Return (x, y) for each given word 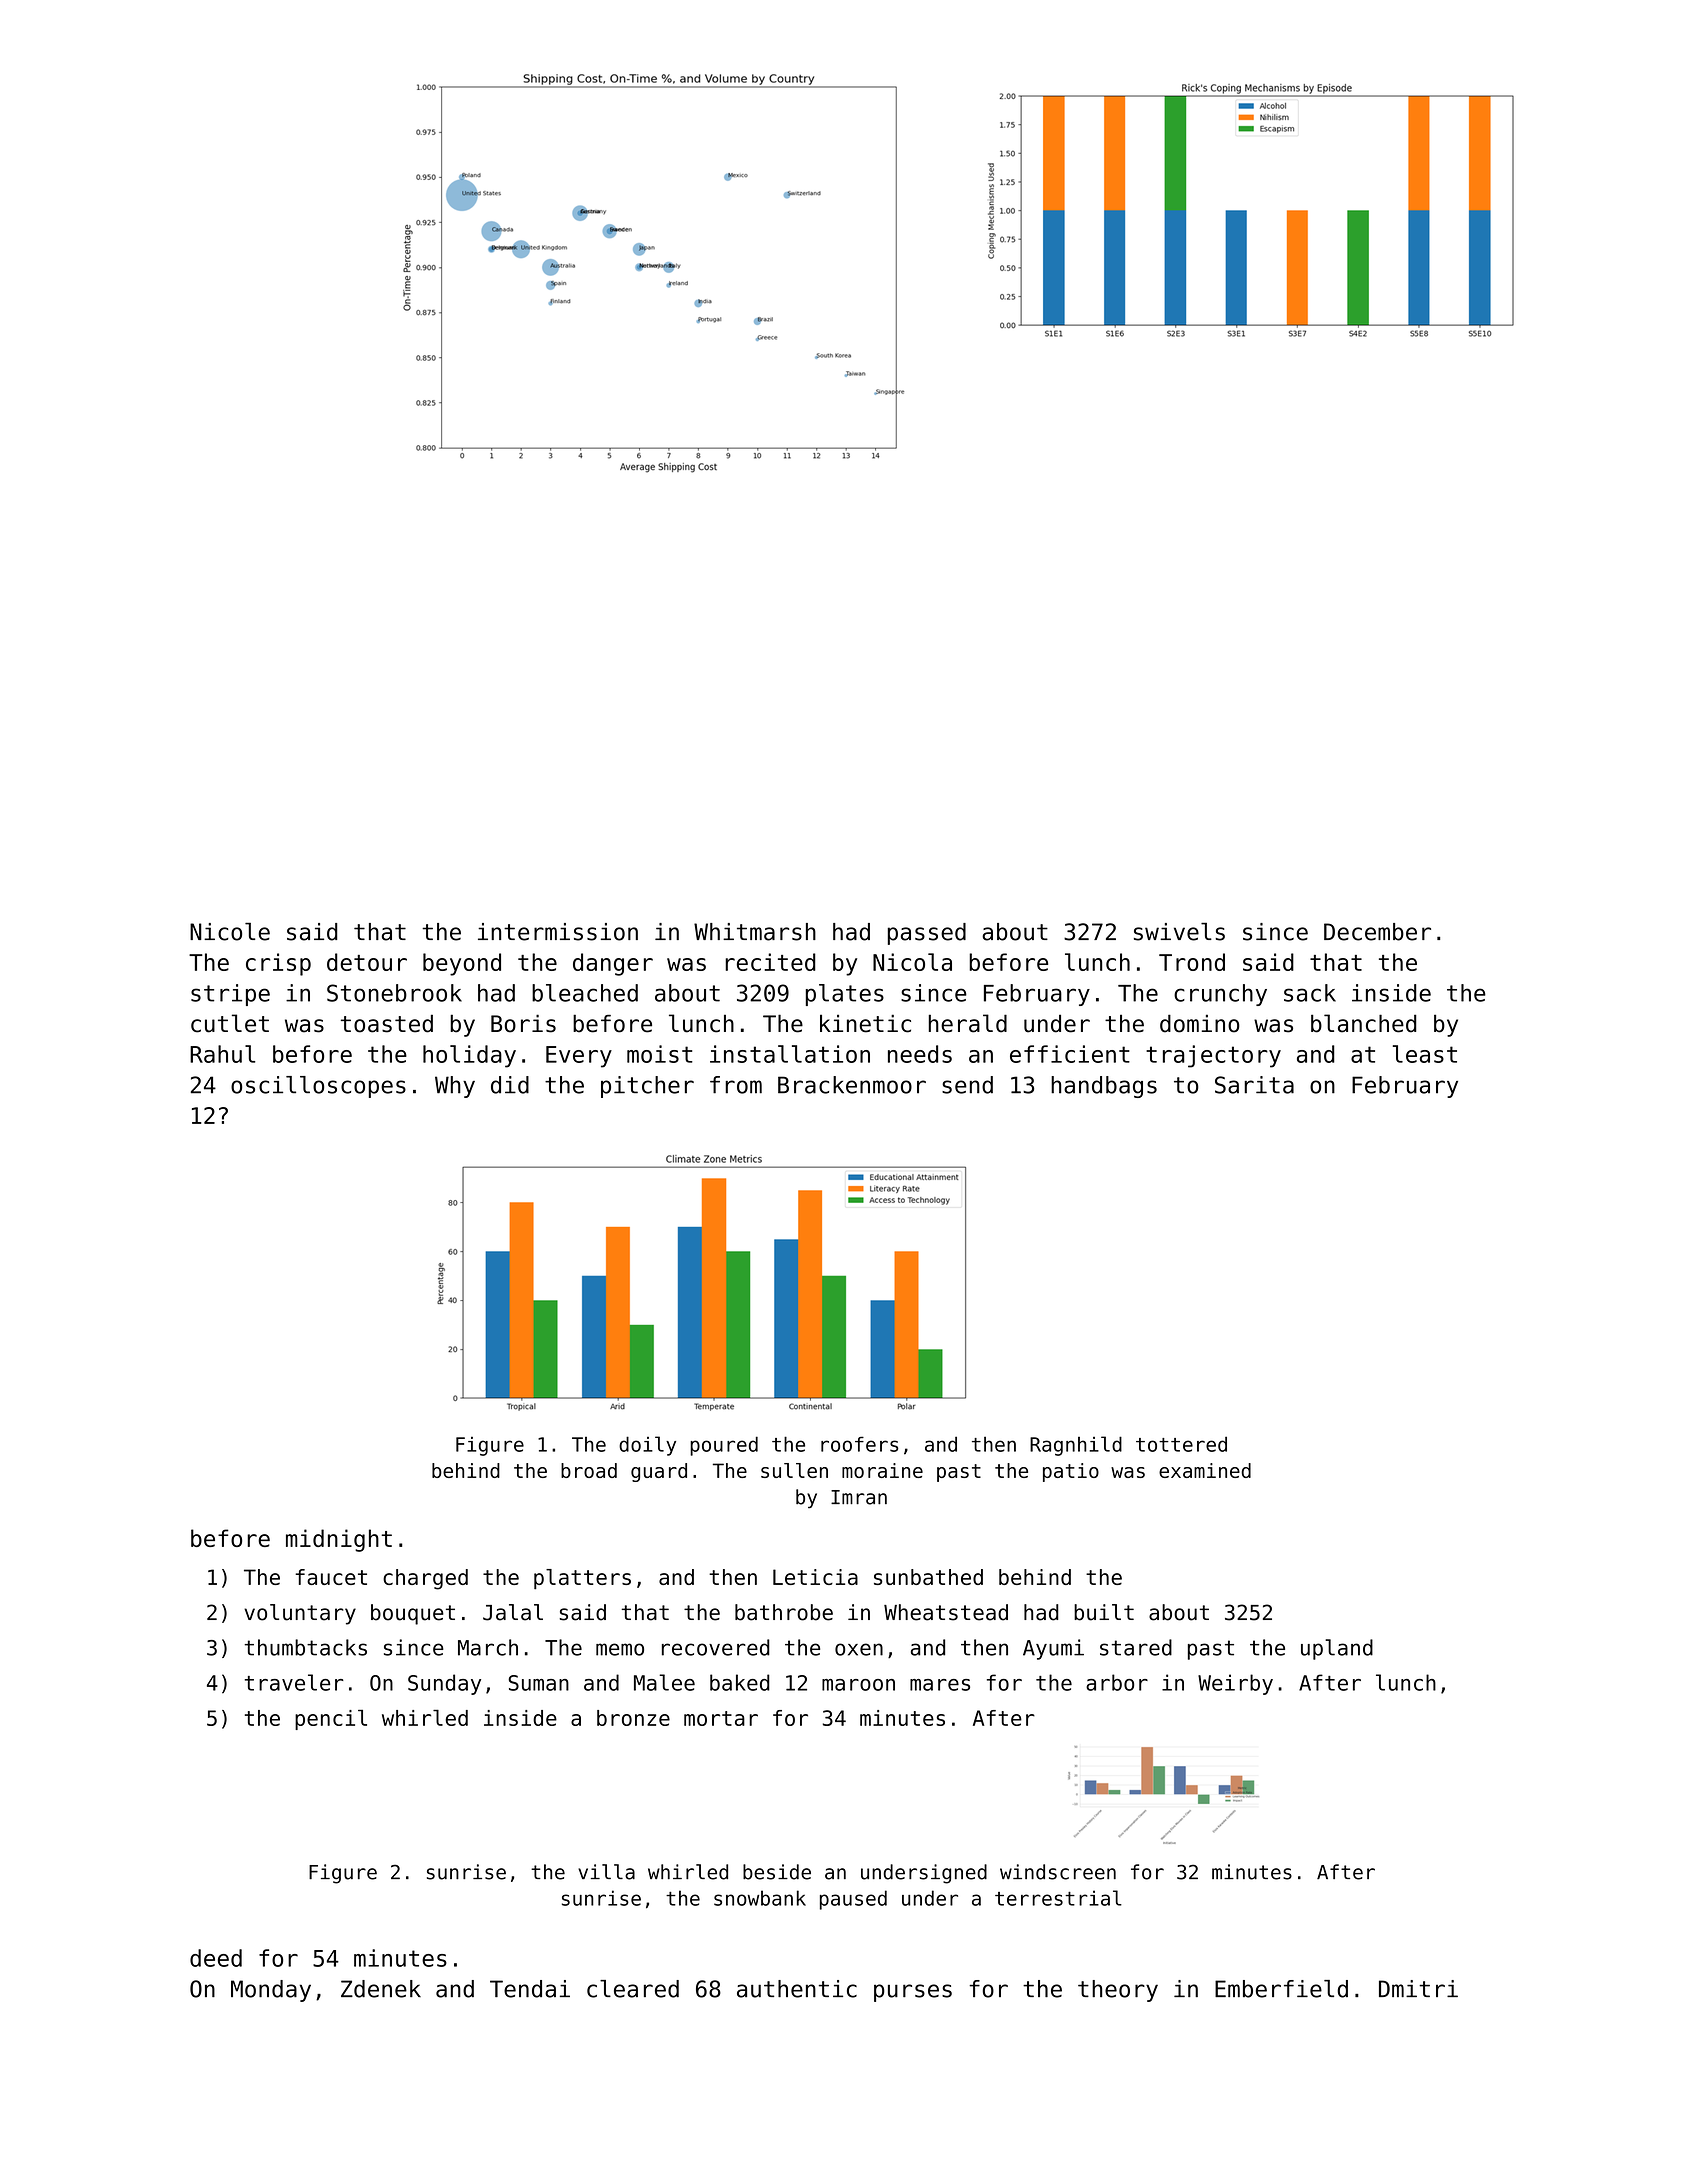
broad (589, 1470)
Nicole (230, 931)
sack (1310, 993)
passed (927, 934)
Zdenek (381, 1989)
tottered (1181, 1444)
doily (647, 1446)
